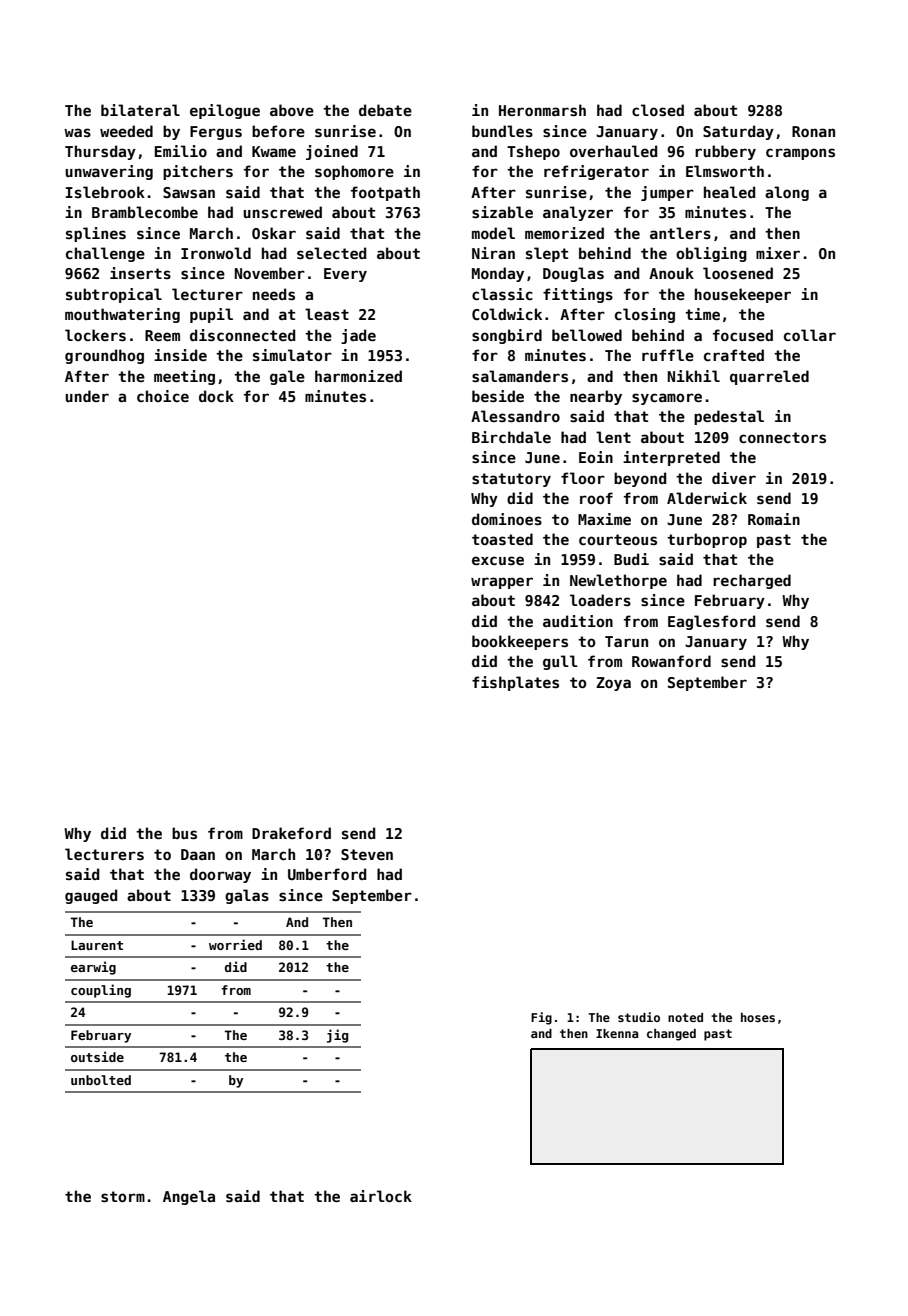 Image resolution: width=908 pixels, height=1316 pixels. What do you see at coordinates (216, 396) in the screenshot?
I see `dock` at bounding box center [216, 396].
